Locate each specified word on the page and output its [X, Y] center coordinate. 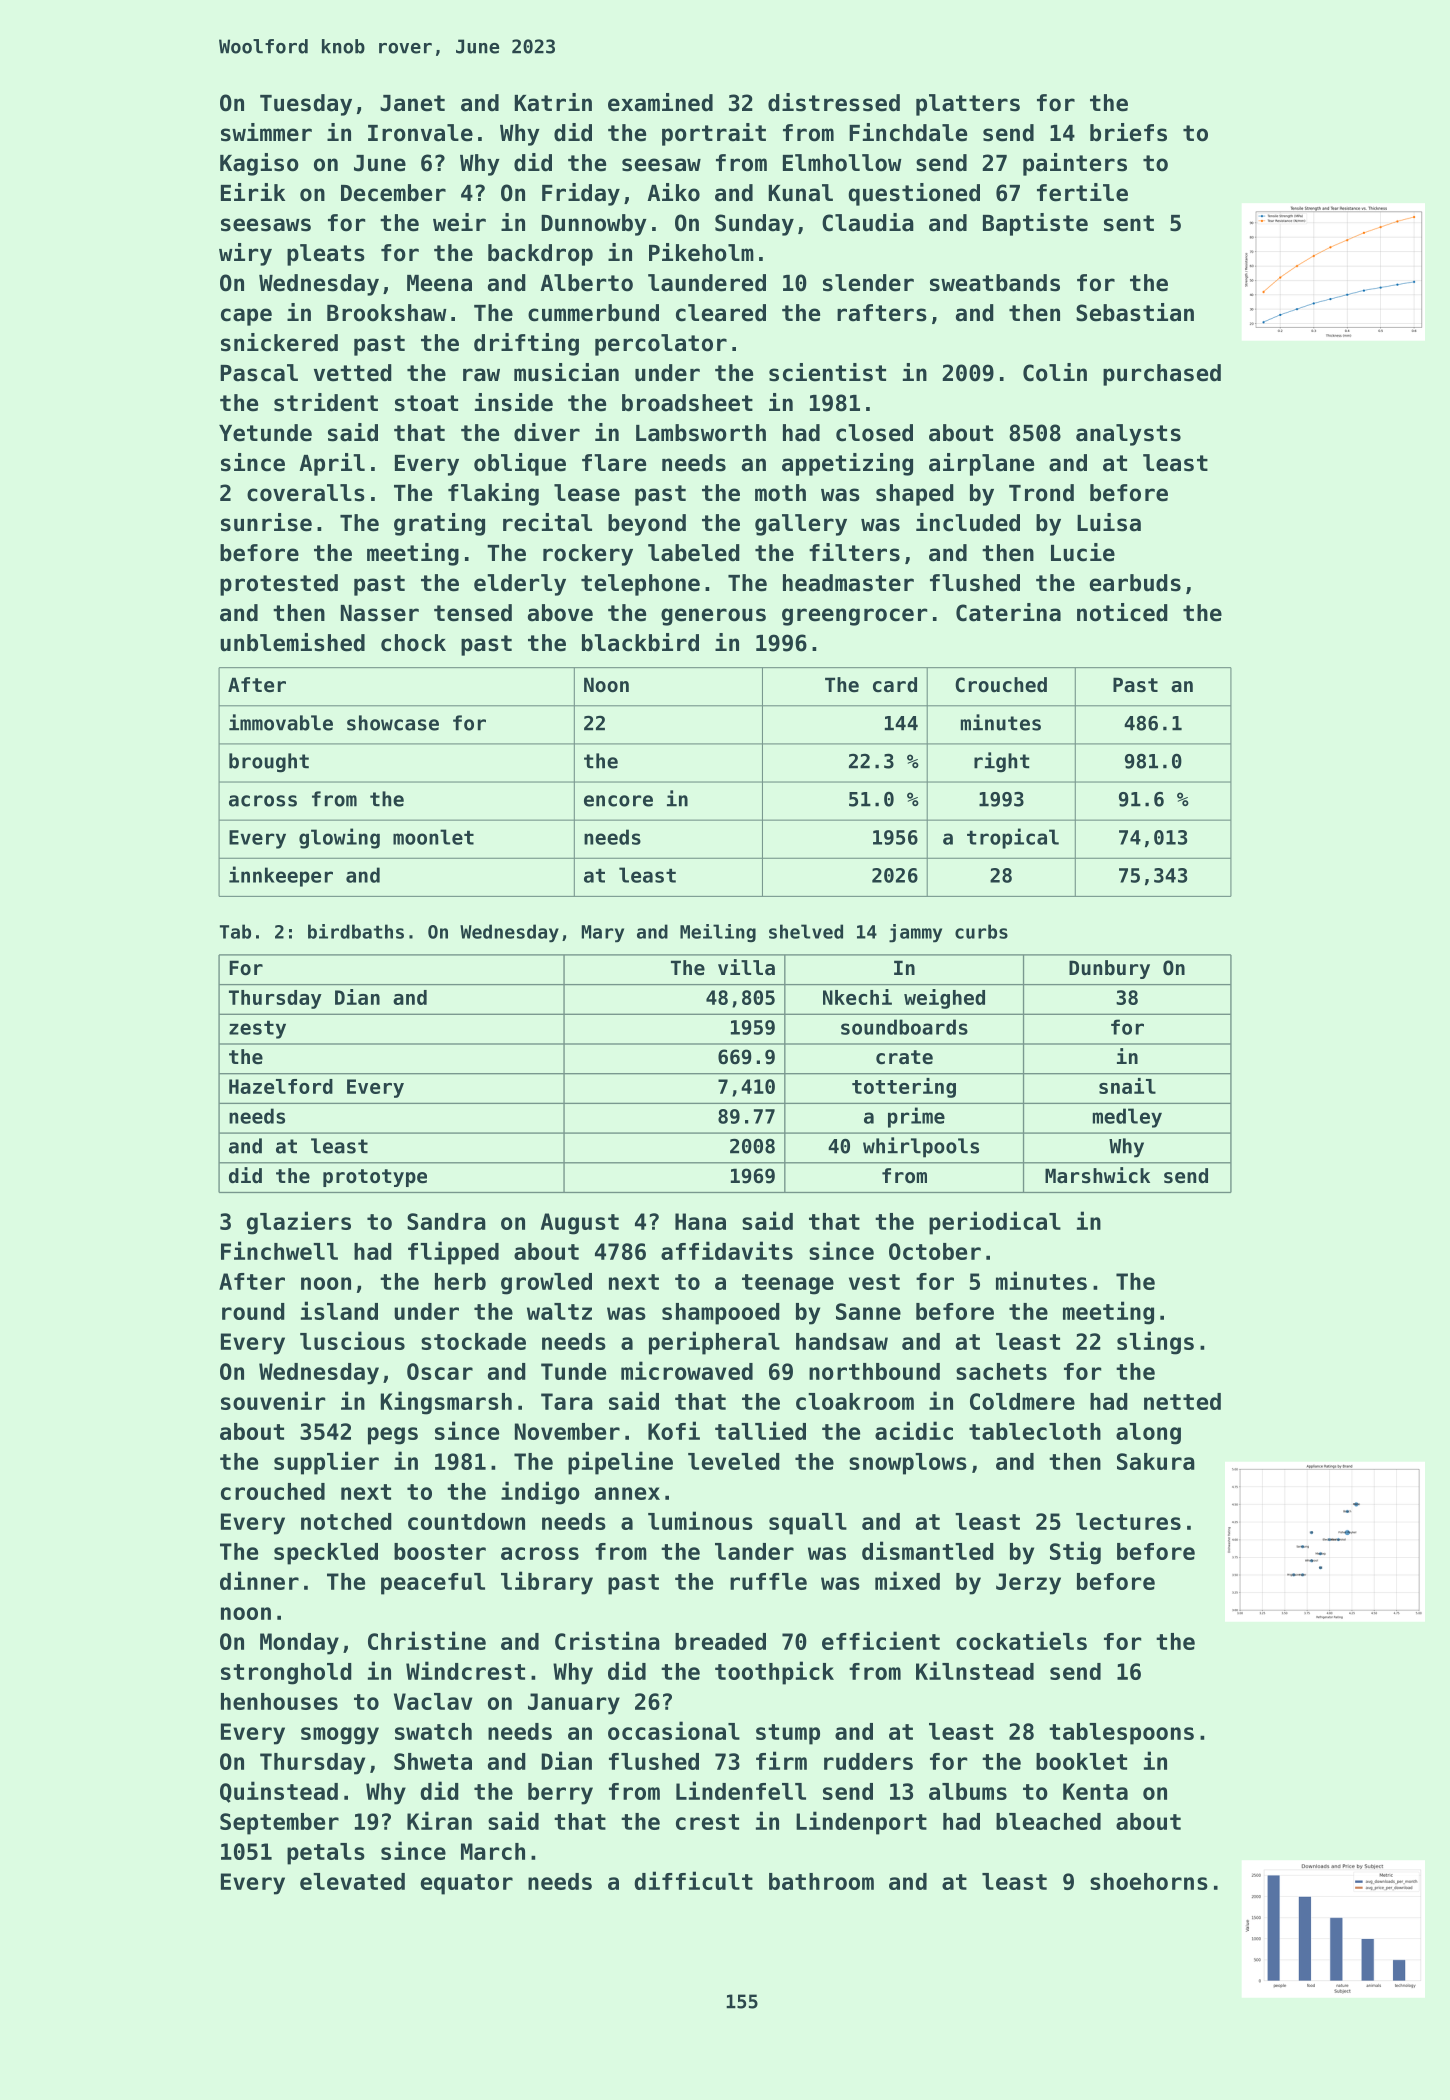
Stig [1075, 1553]
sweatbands [995, 283]
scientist [827, 372]
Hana [700, 1221]
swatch [433, 1731]
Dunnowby [594, 225]
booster [440, 1551]
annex [627, 1493]
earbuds [1135, 583]
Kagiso [259, 164]
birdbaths [356, 931]
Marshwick [1097, 1175]
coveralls [306, 493]
